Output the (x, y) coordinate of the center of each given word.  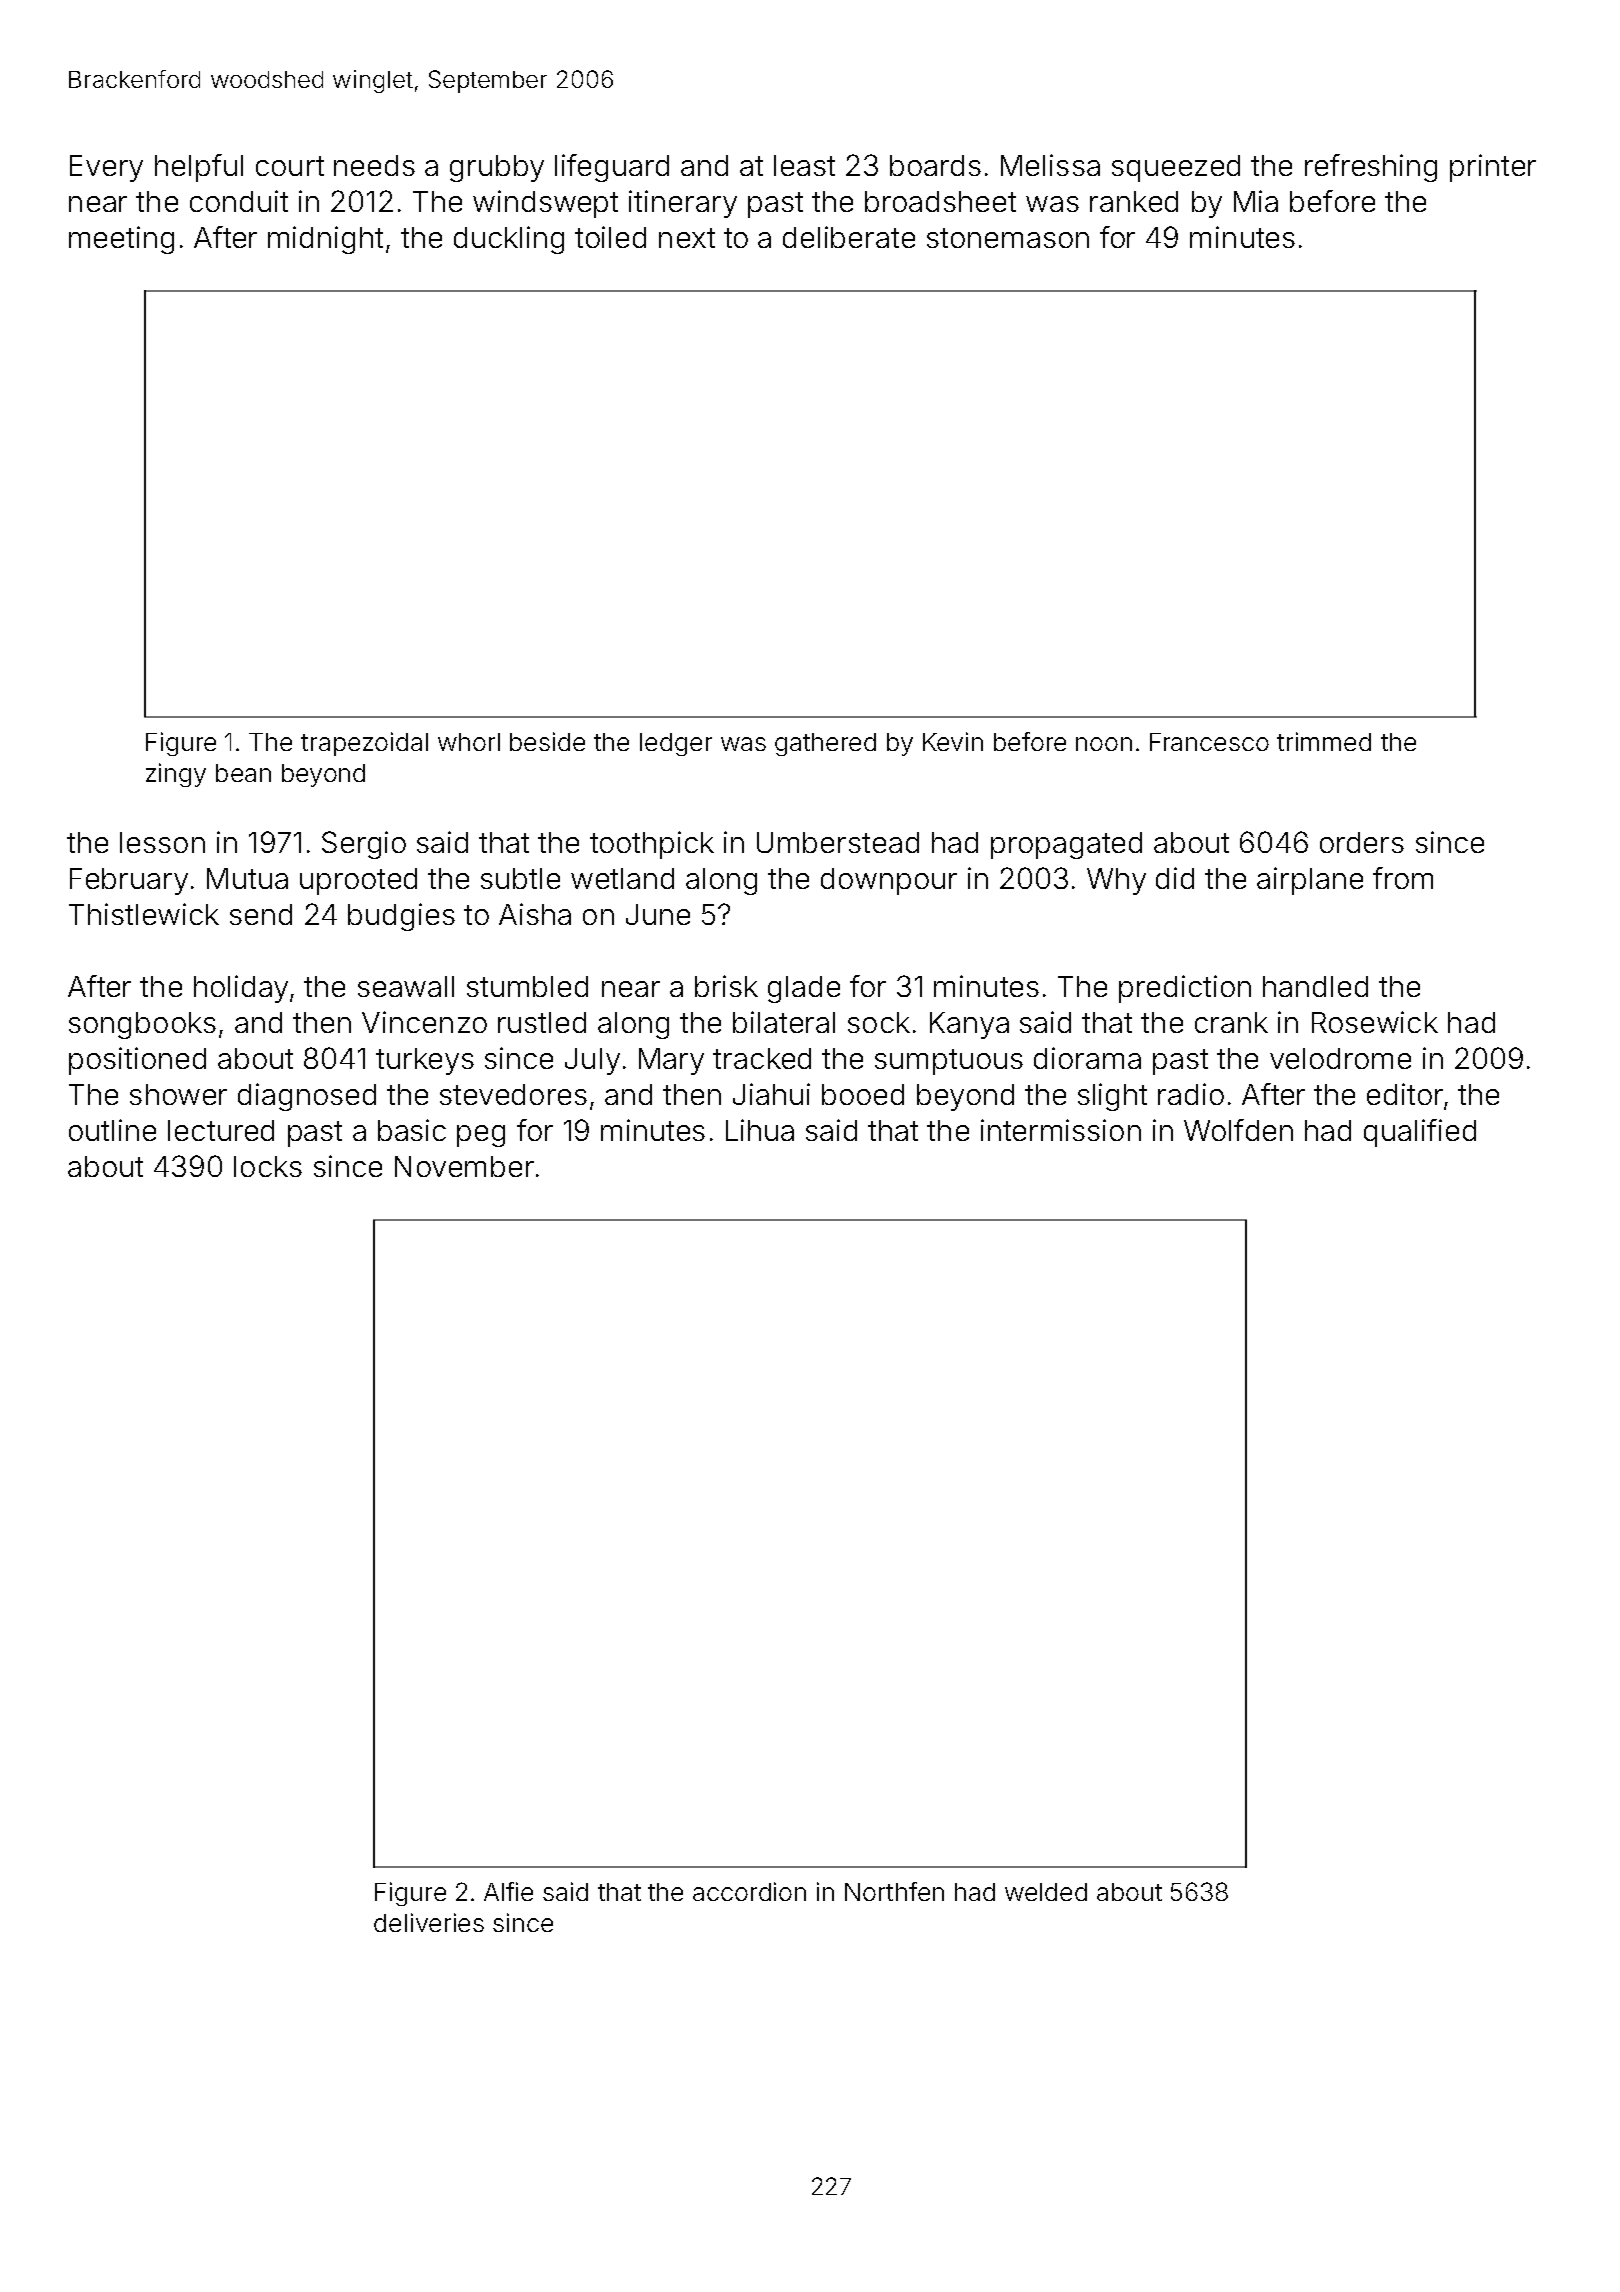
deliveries (429, 1922)
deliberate (849, 237)
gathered (825, 744)
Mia (1256, 201)
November (464, 1166)
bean (243, 773)
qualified (1420, 1133)
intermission (1061, 1130)
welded (1046, 1892)
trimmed (1324, 741)
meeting (121, 240)
